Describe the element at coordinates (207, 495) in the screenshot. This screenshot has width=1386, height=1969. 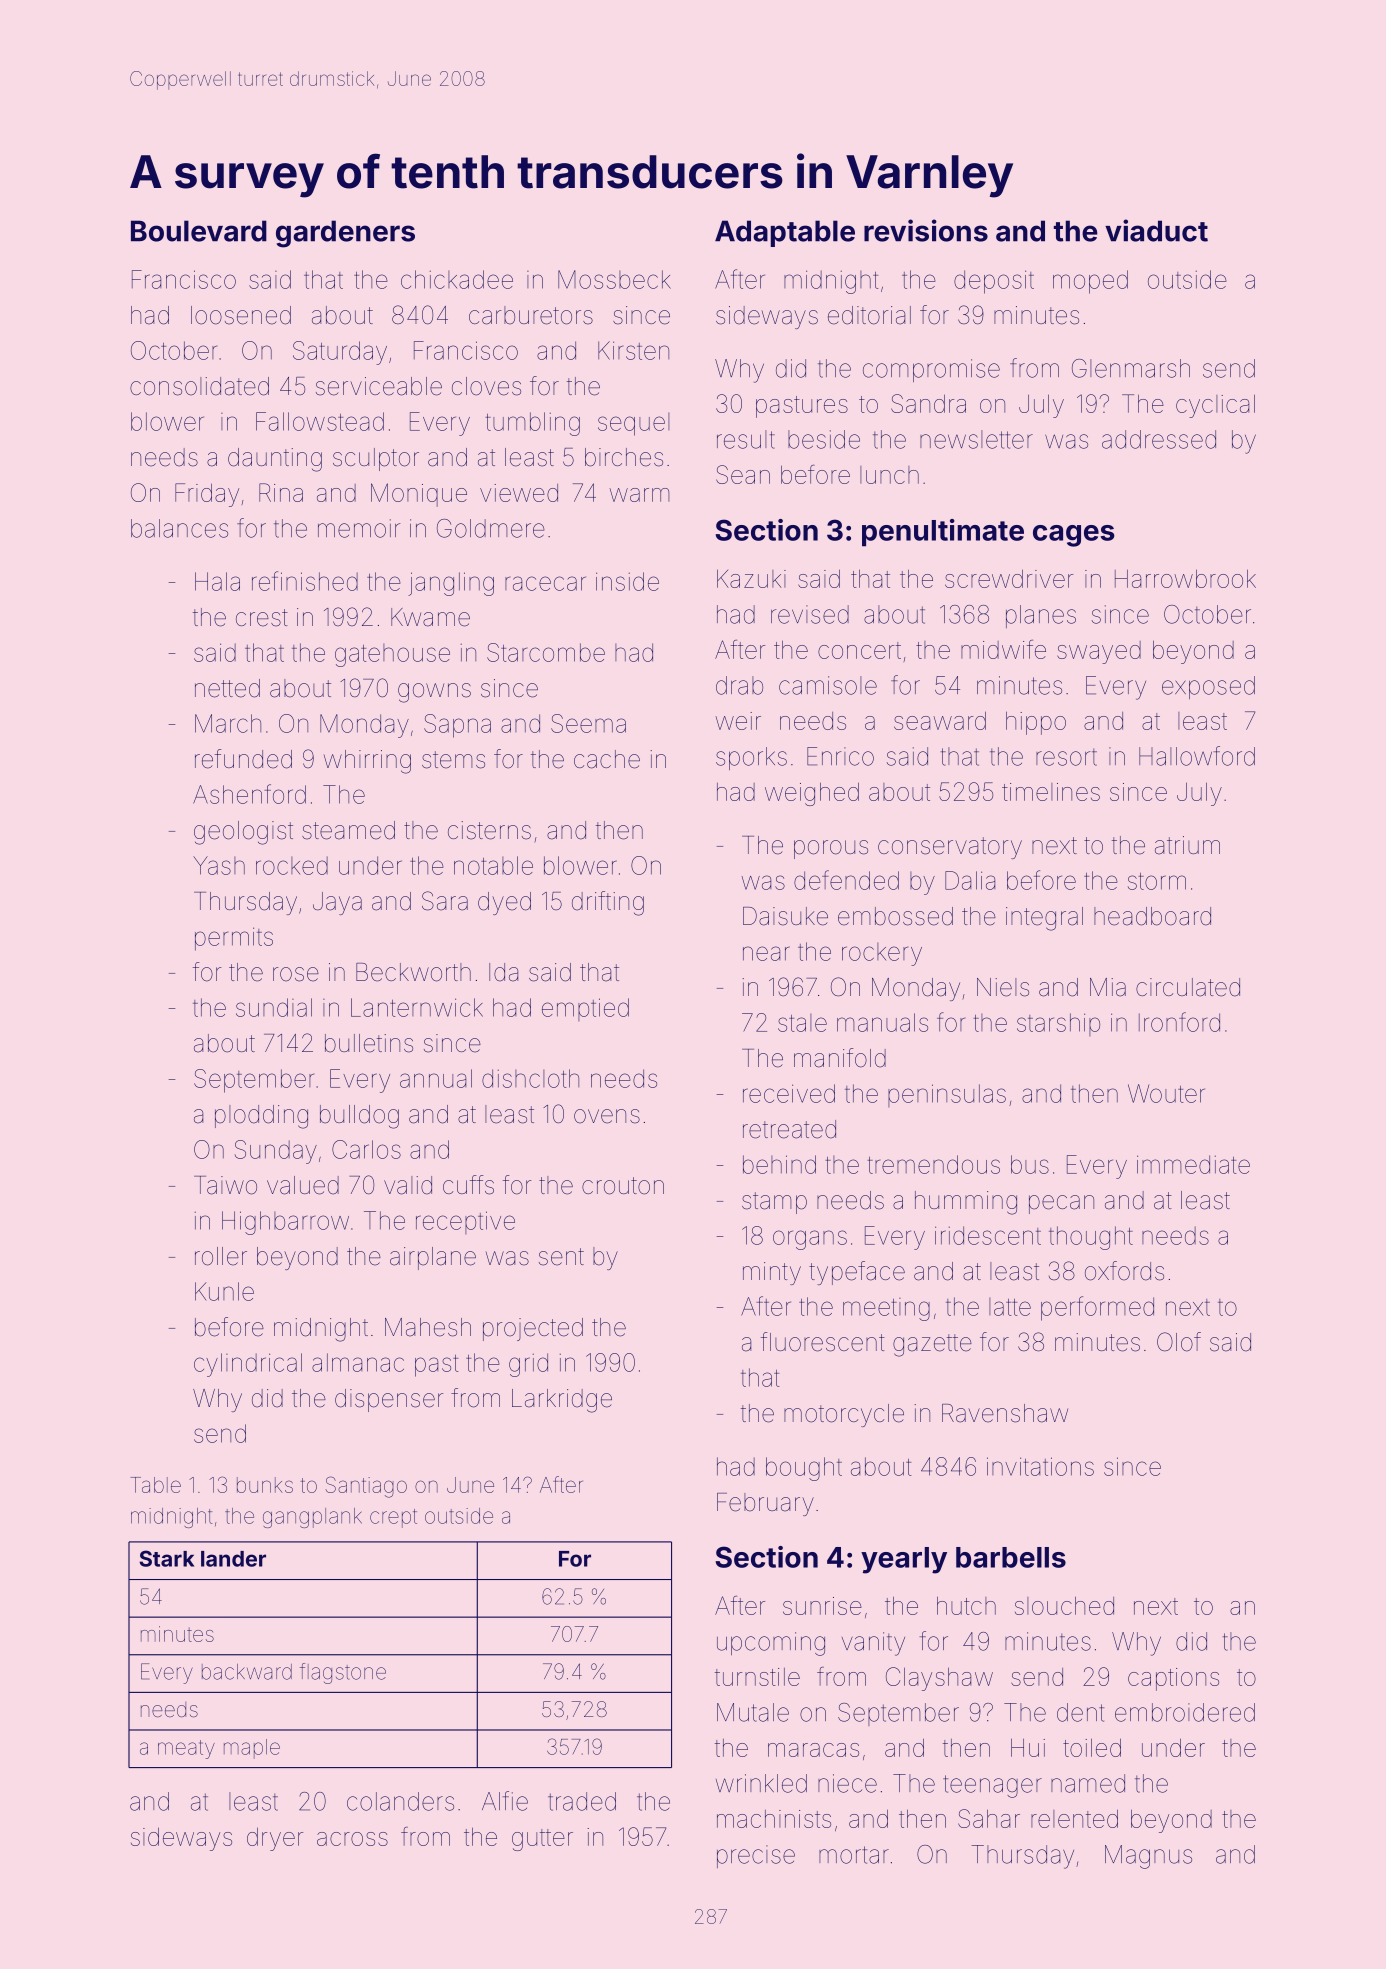
I see `Friday` at that location.
